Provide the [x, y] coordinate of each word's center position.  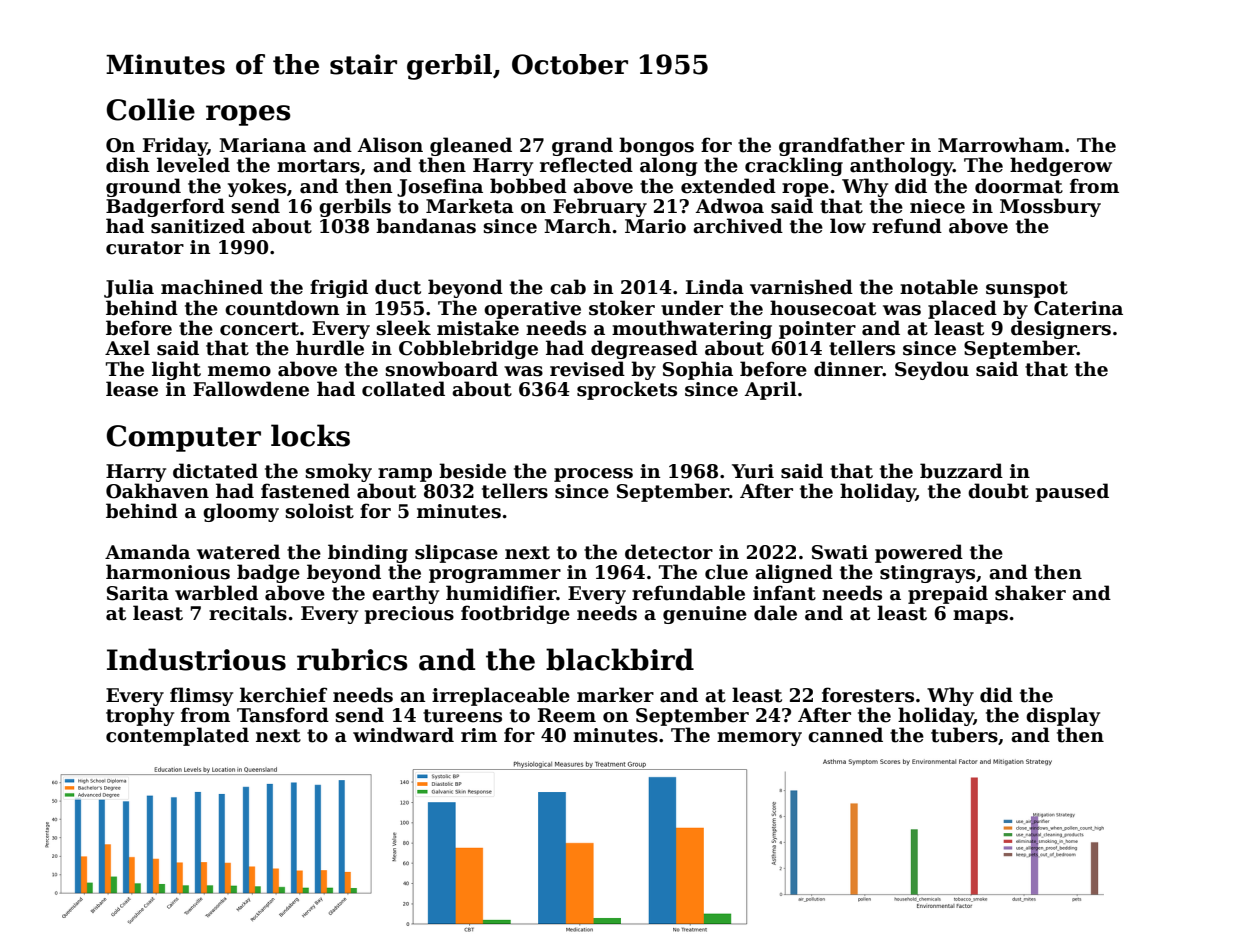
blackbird [620, 659]
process [593, 475]
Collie [151, 109]
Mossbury [1050, 207]
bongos [656, 146]
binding [368, 553]
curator [145, 248]
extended [728, 186]
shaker [1030, 593]
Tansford [283, 715]
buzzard [961, 471]
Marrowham [1001, 145]
